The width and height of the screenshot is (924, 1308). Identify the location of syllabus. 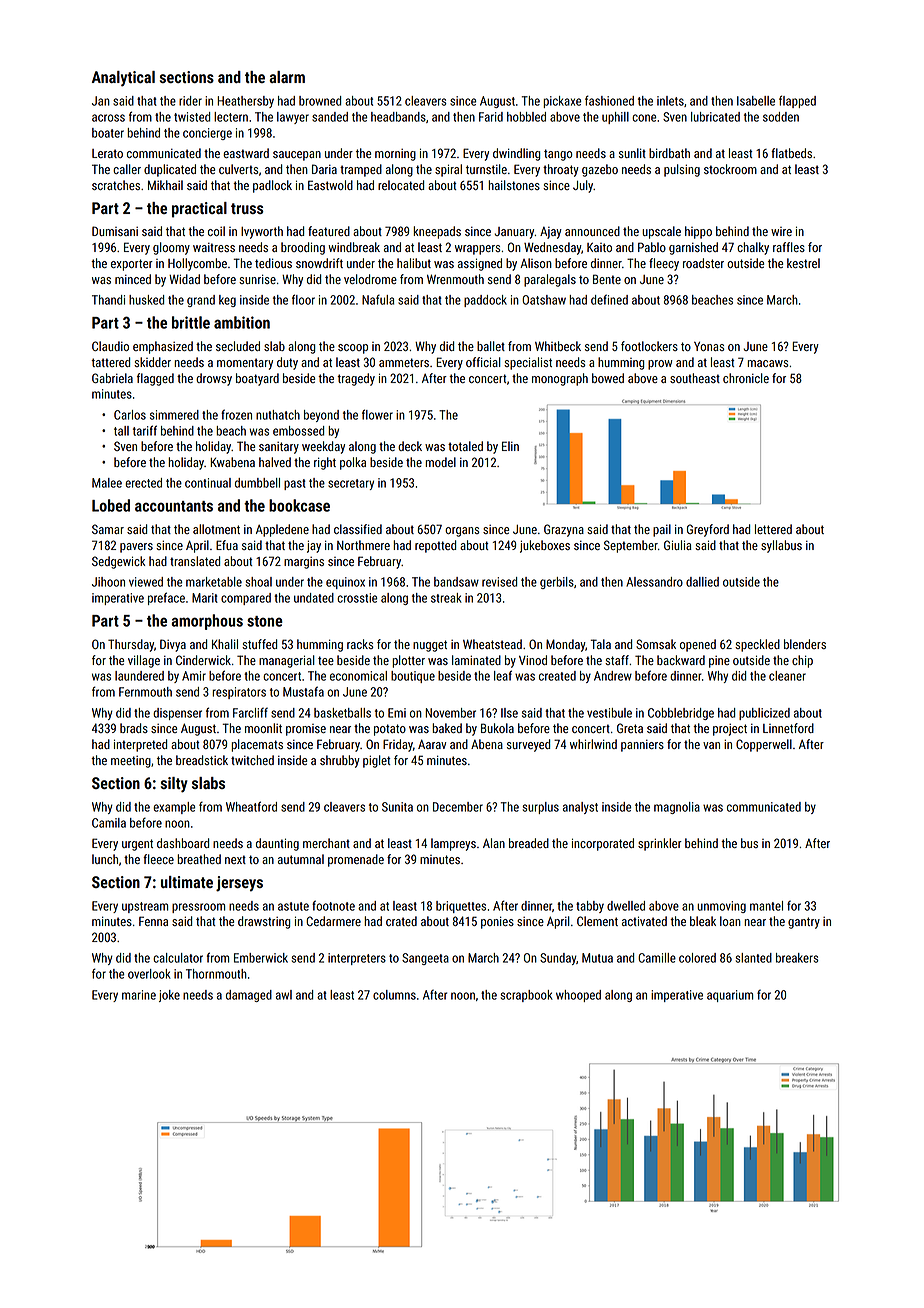
(781, 546).
